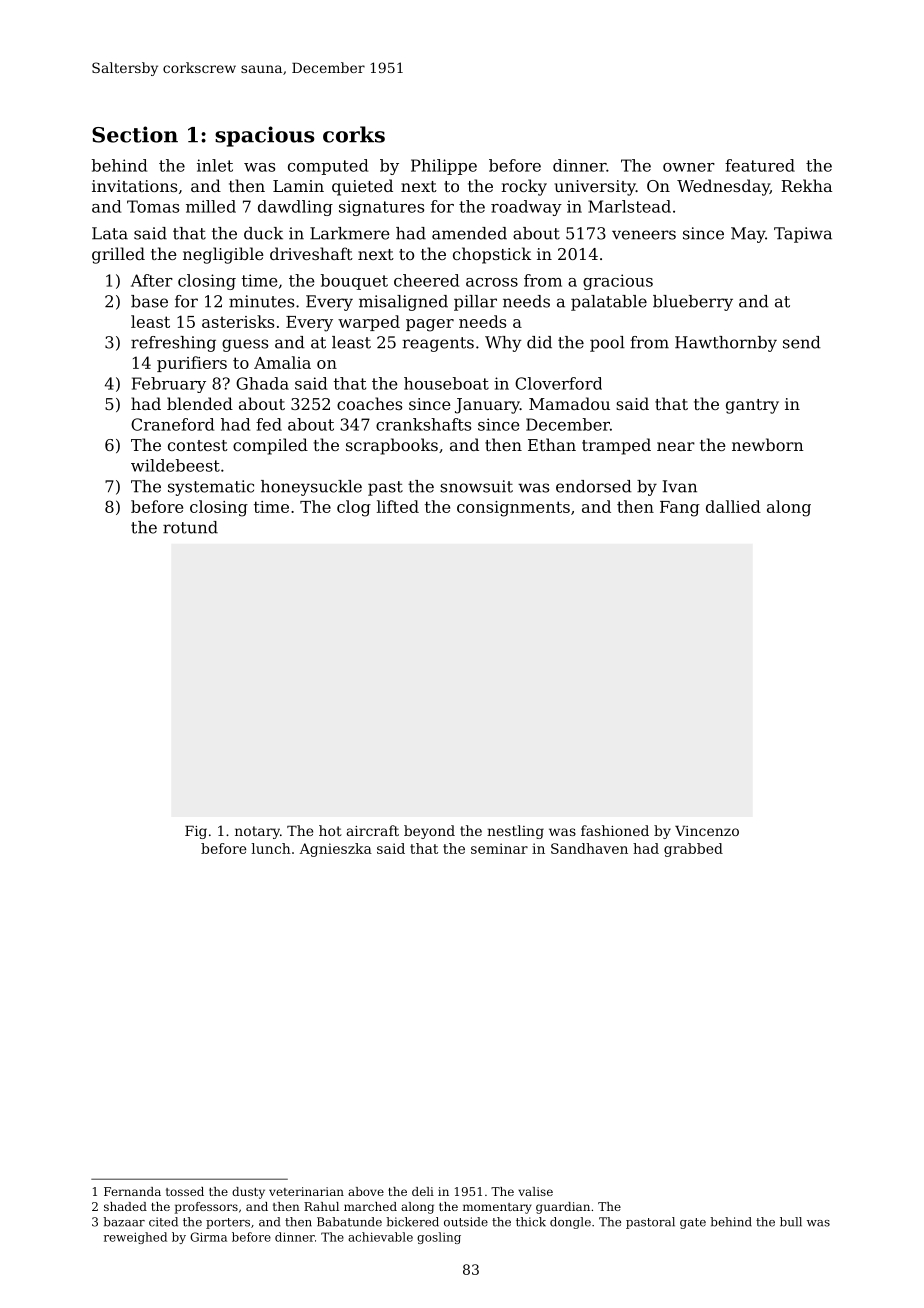 The image size is (924, 1308). What do you see at coordinates (595, 188) in the screenshot?
I see `university` at bounding box center [595, 188].
